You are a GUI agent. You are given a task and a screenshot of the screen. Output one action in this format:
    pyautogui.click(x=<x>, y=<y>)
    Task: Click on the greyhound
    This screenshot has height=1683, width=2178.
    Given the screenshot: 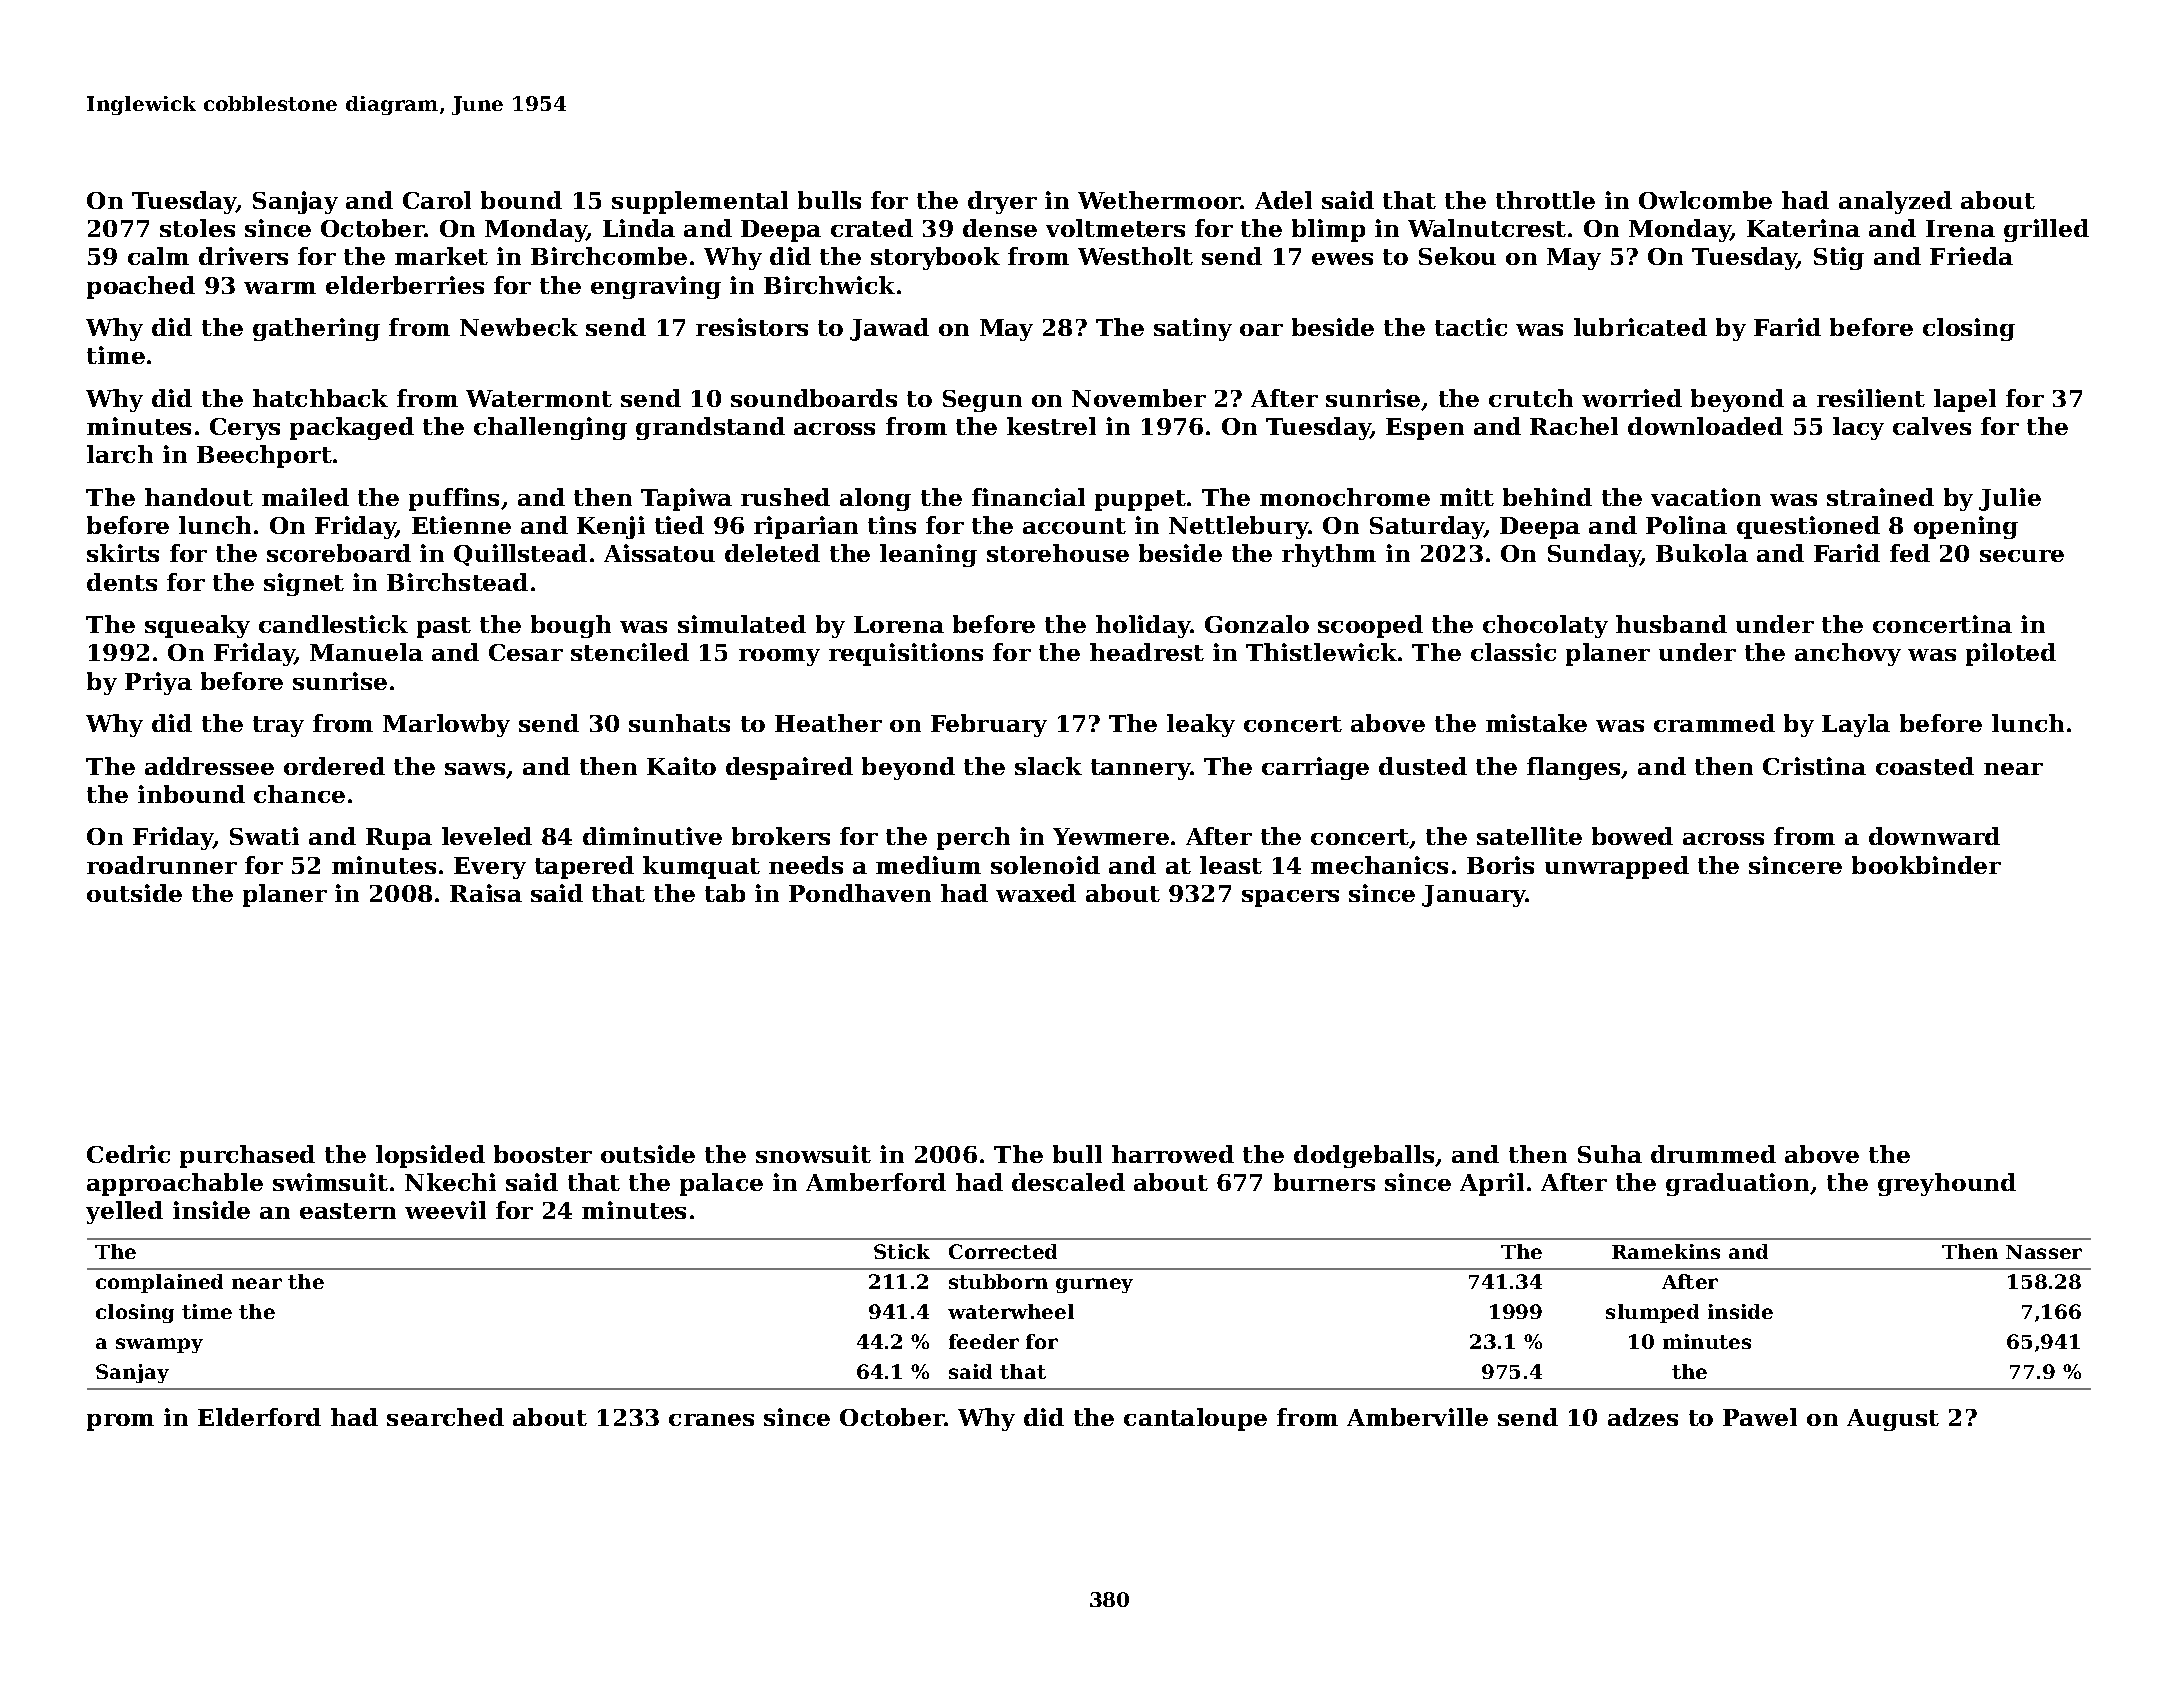 What is the action you would take?
    pyautogui.click(x=1947, y=1184)
